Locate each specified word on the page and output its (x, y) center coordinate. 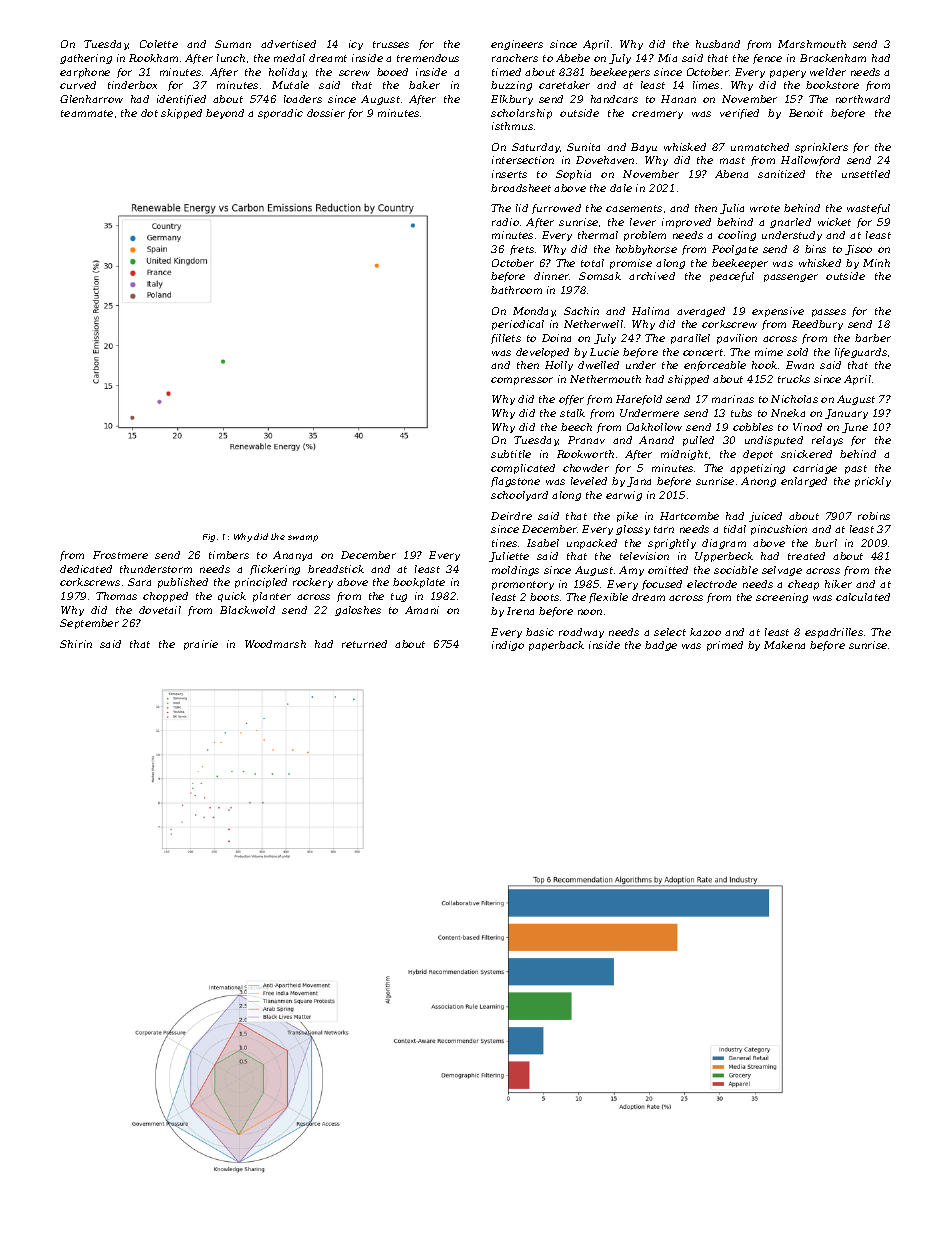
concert (703, 352)
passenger (791, 278)
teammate (87, 113)
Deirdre (511, 516)
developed (542, 353)
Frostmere (120, 555)
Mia (667, 58)
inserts (509, 174)
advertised (288, 44)
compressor (522, 381)
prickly (873, 482)
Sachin (581, 311)
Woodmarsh (275, 644)
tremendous (428, 58)
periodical (518, 325)
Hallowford (810, 161)
